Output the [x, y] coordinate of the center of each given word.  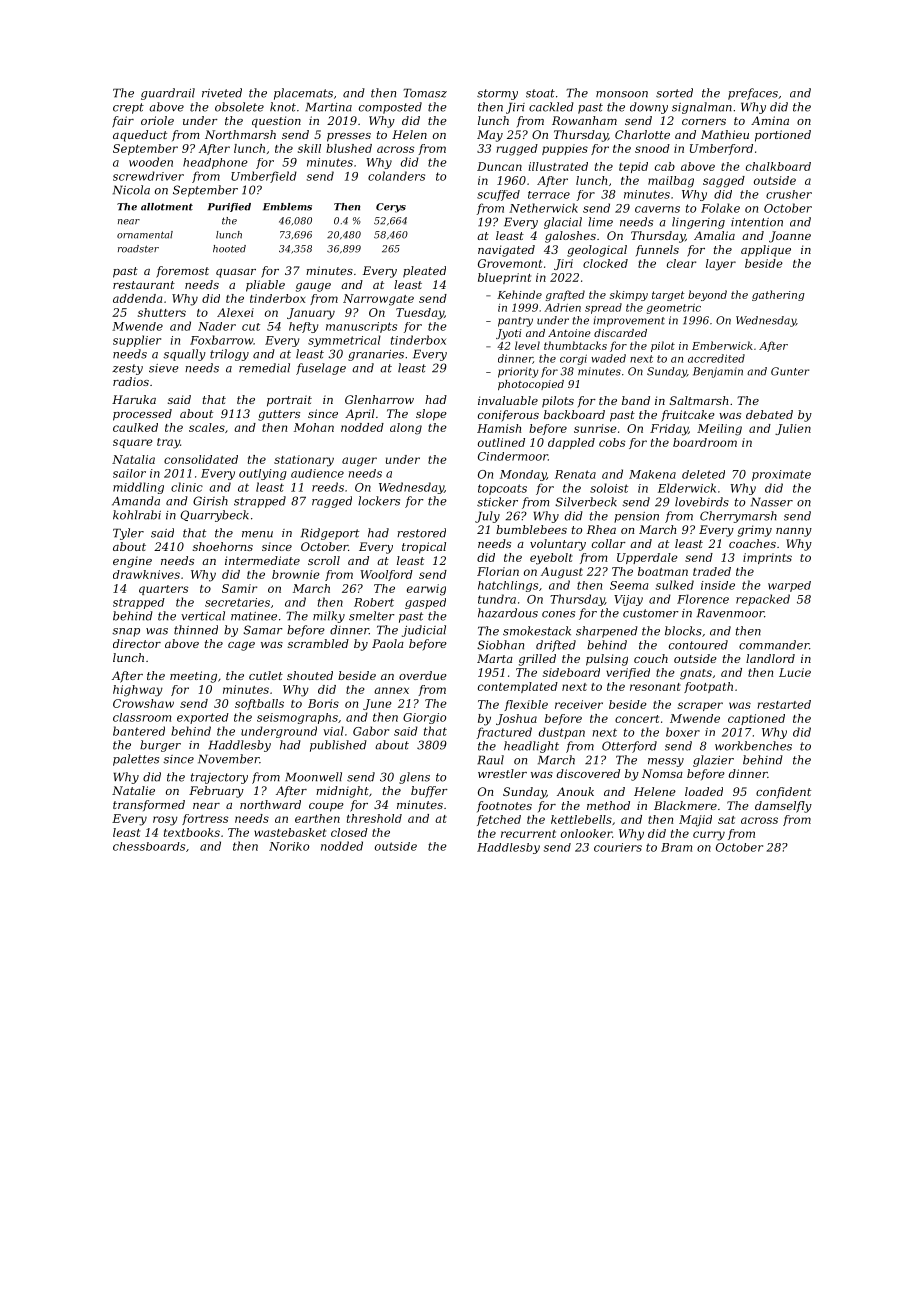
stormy [497, 94]
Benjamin [718, 372]
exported [203, 718]
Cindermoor [513, 456]
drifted [556, 646]
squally [184, 355]
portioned [783, 136]
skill [309, 148]
